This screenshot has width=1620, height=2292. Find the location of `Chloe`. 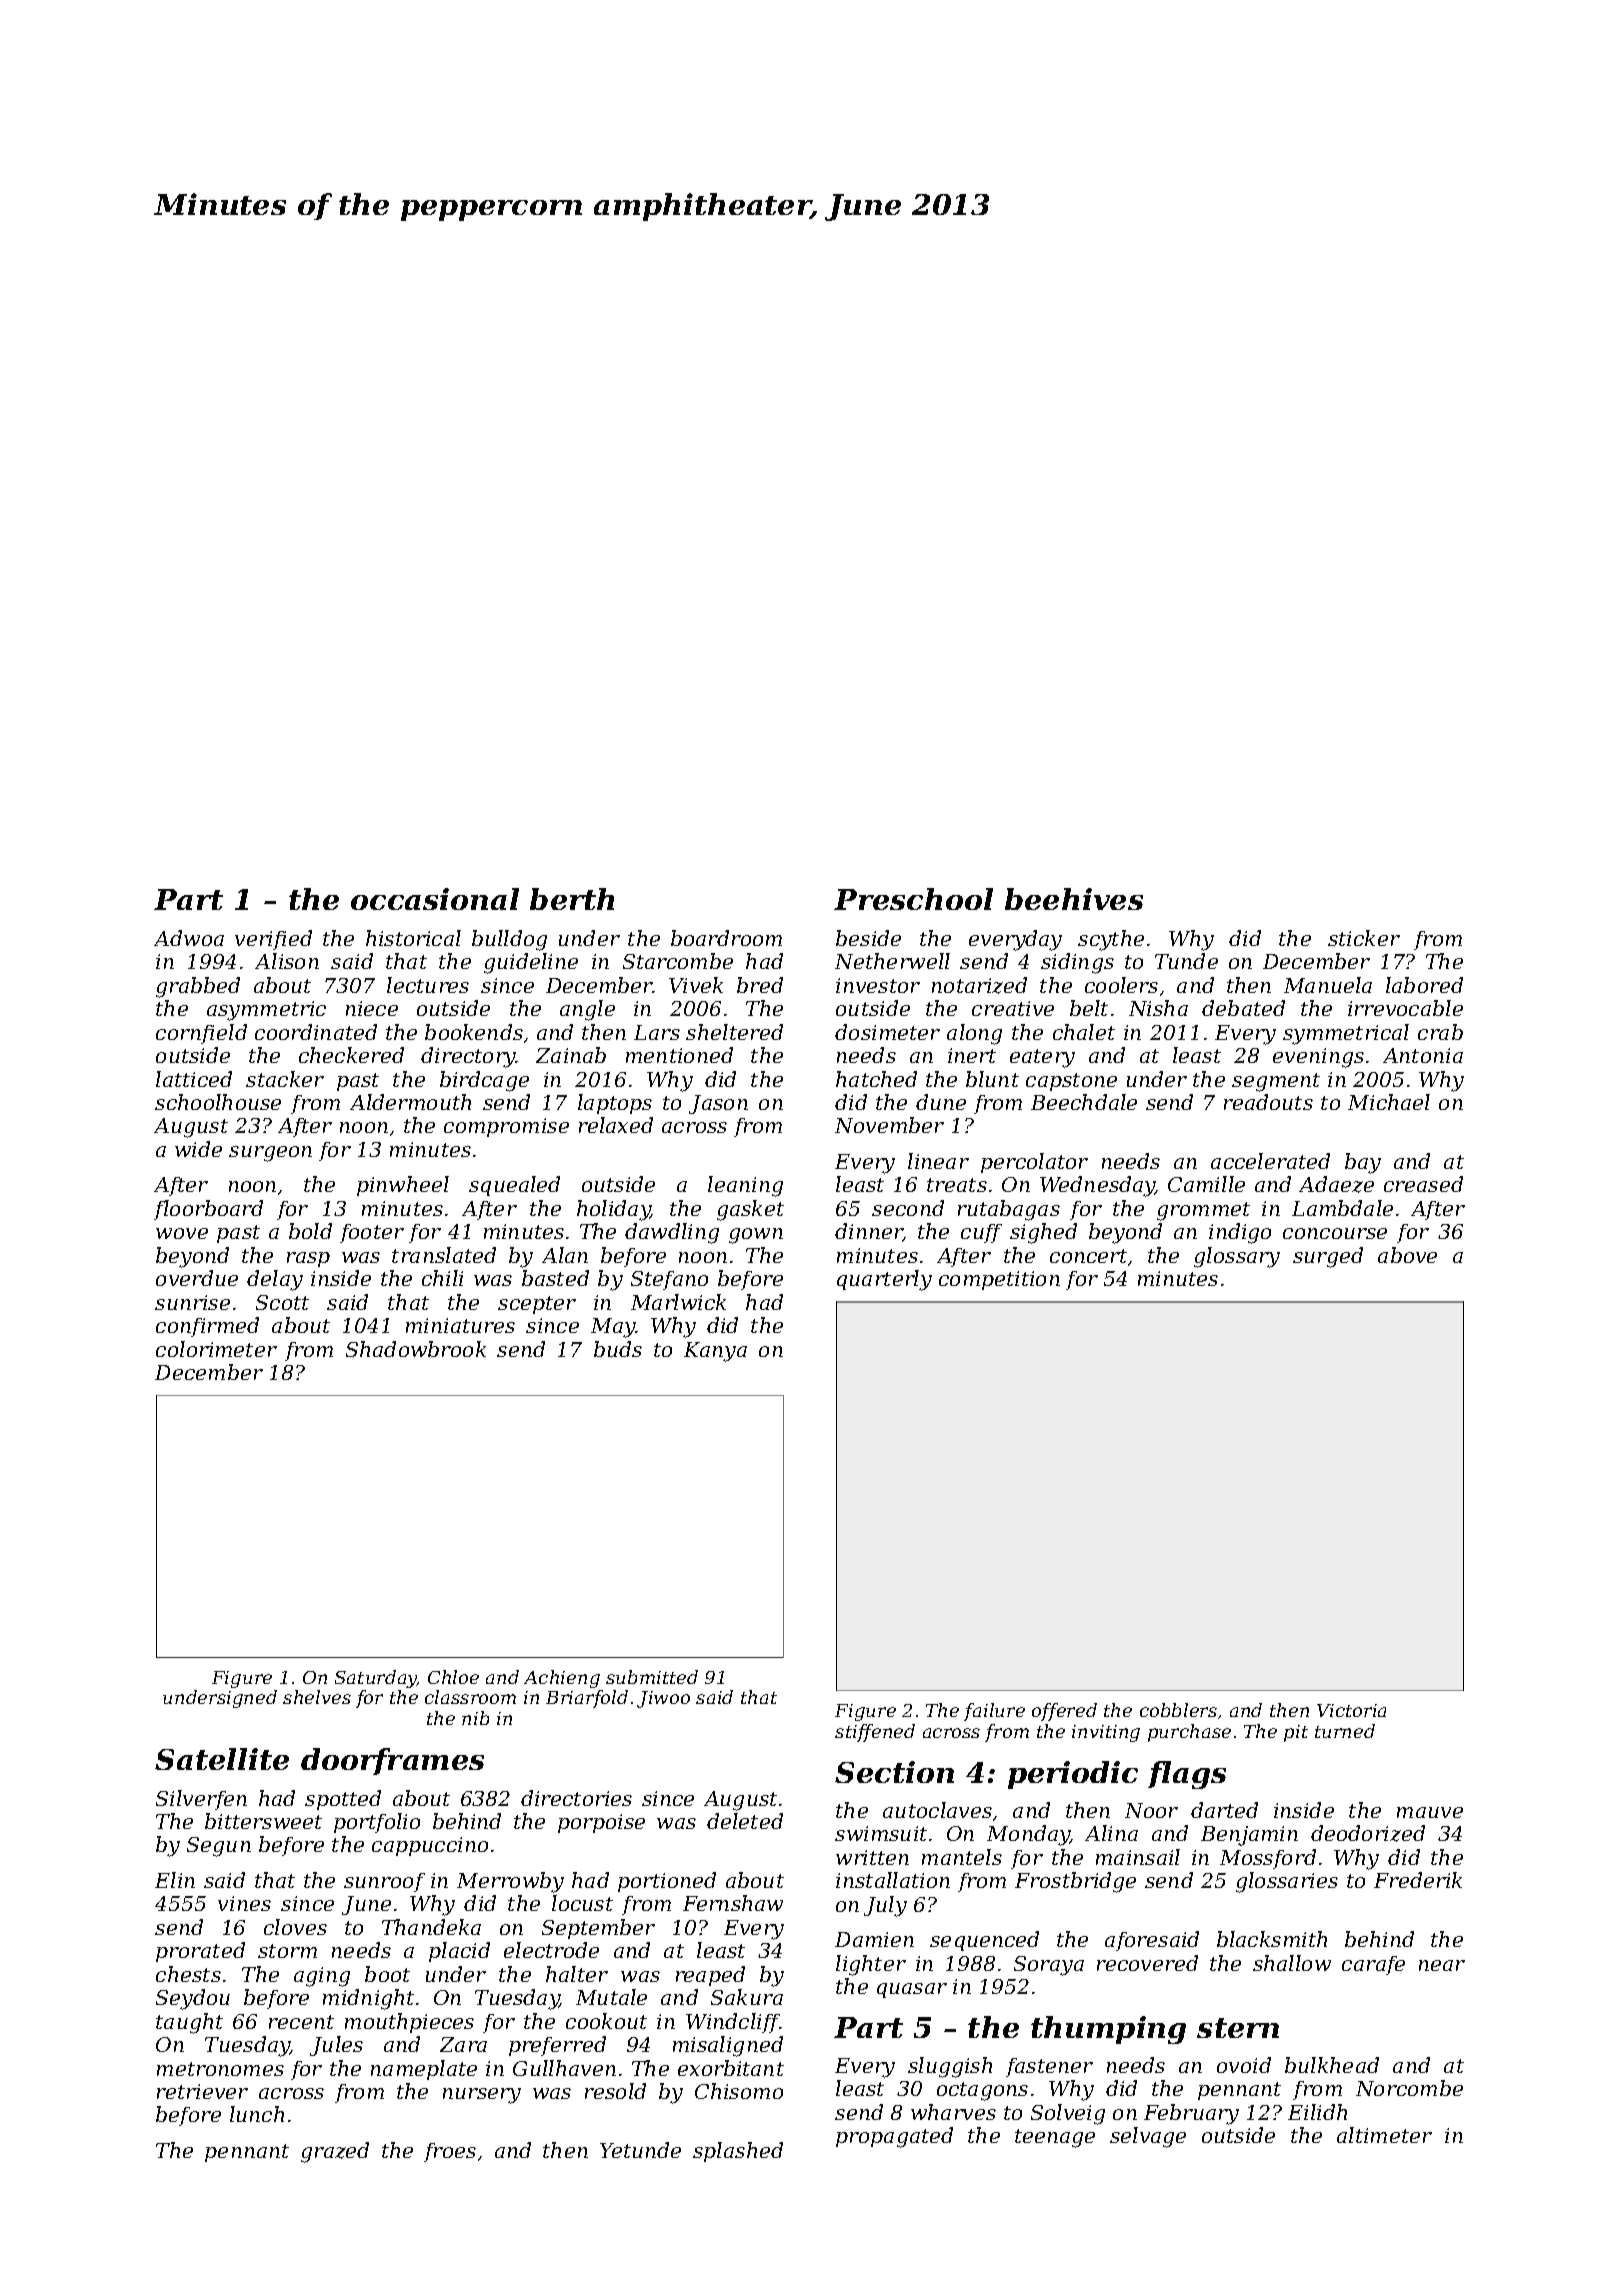

Chloe is located at coordinates (453, 1677).
